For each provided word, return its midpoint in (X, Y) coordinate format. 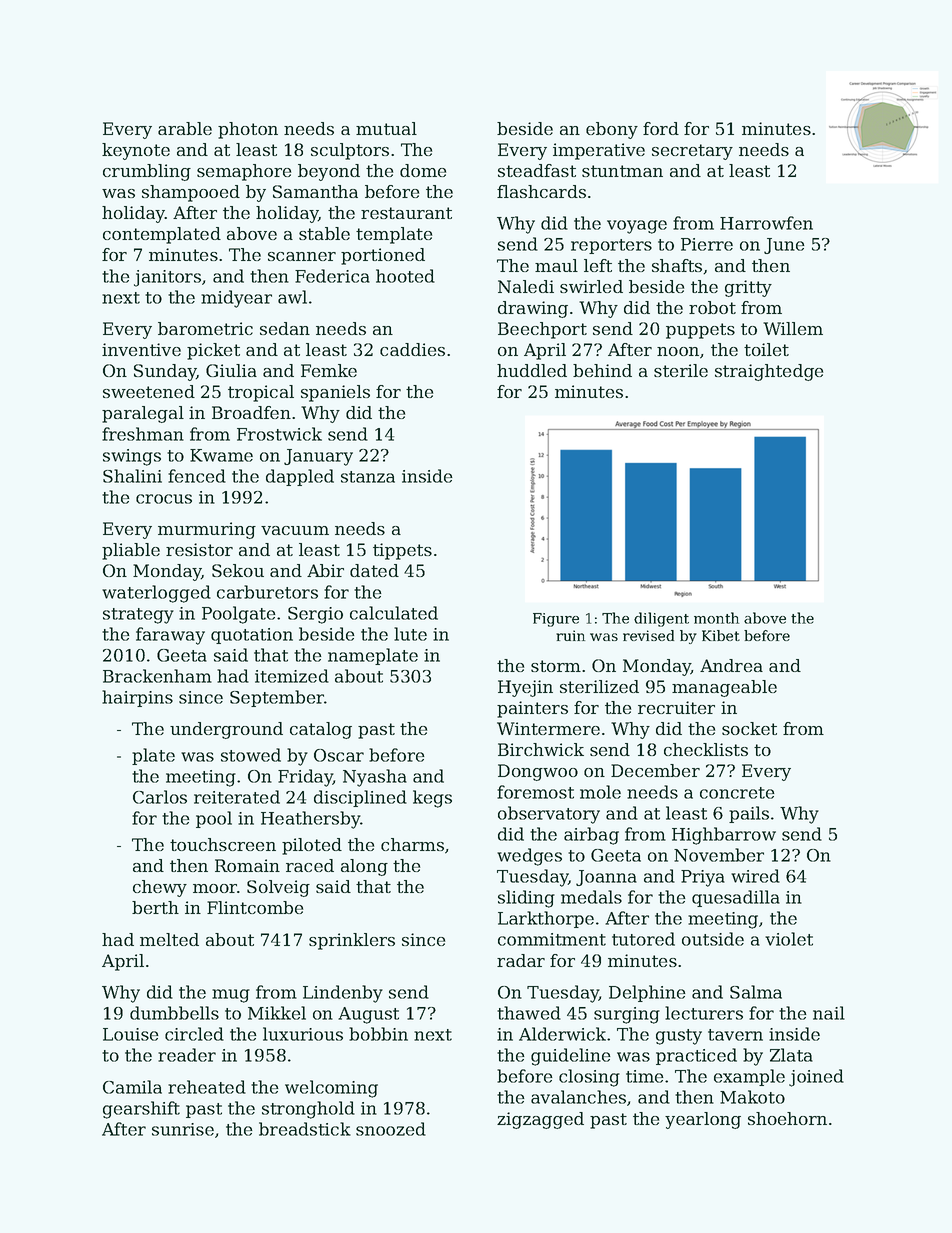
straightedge (769, 372)
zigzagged (540, 1120)
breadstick (305, 1129)
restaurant (406, 213)
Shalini (132, 476)
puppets (700, 331)
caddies (412, 349)
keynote (136, 151)
